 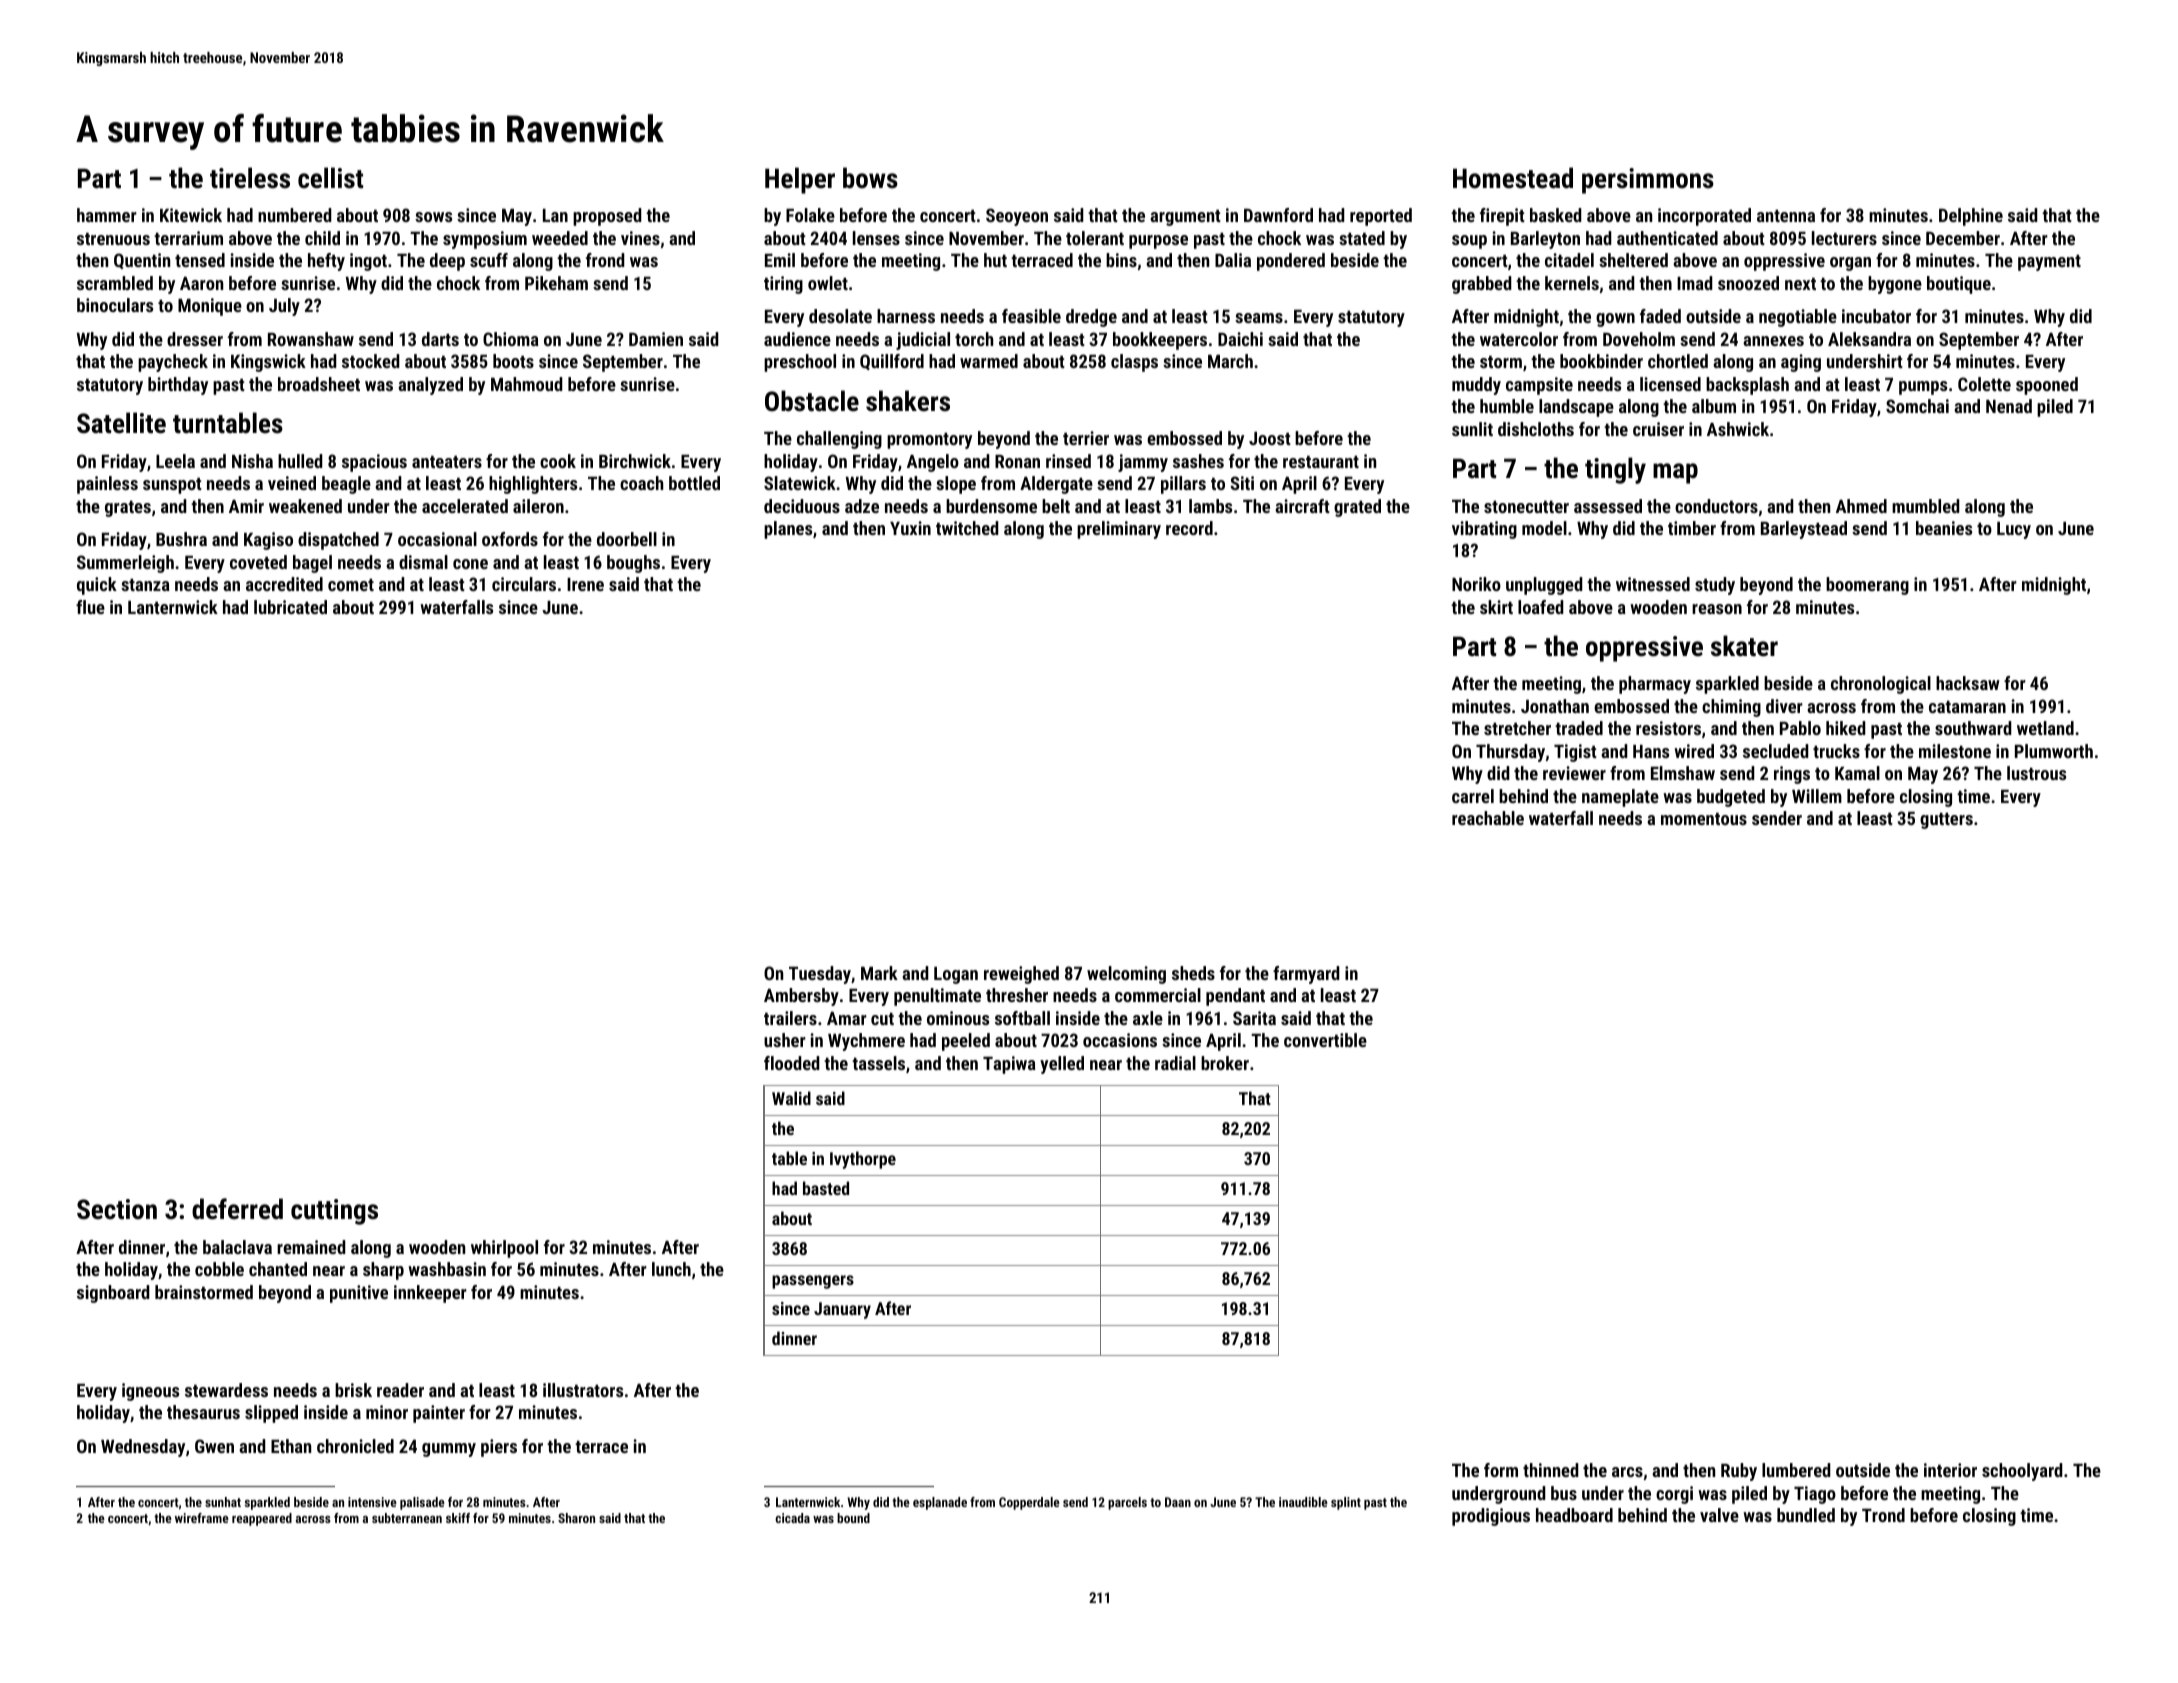 I want to click on gutters, so click(x=1946, y=821).
